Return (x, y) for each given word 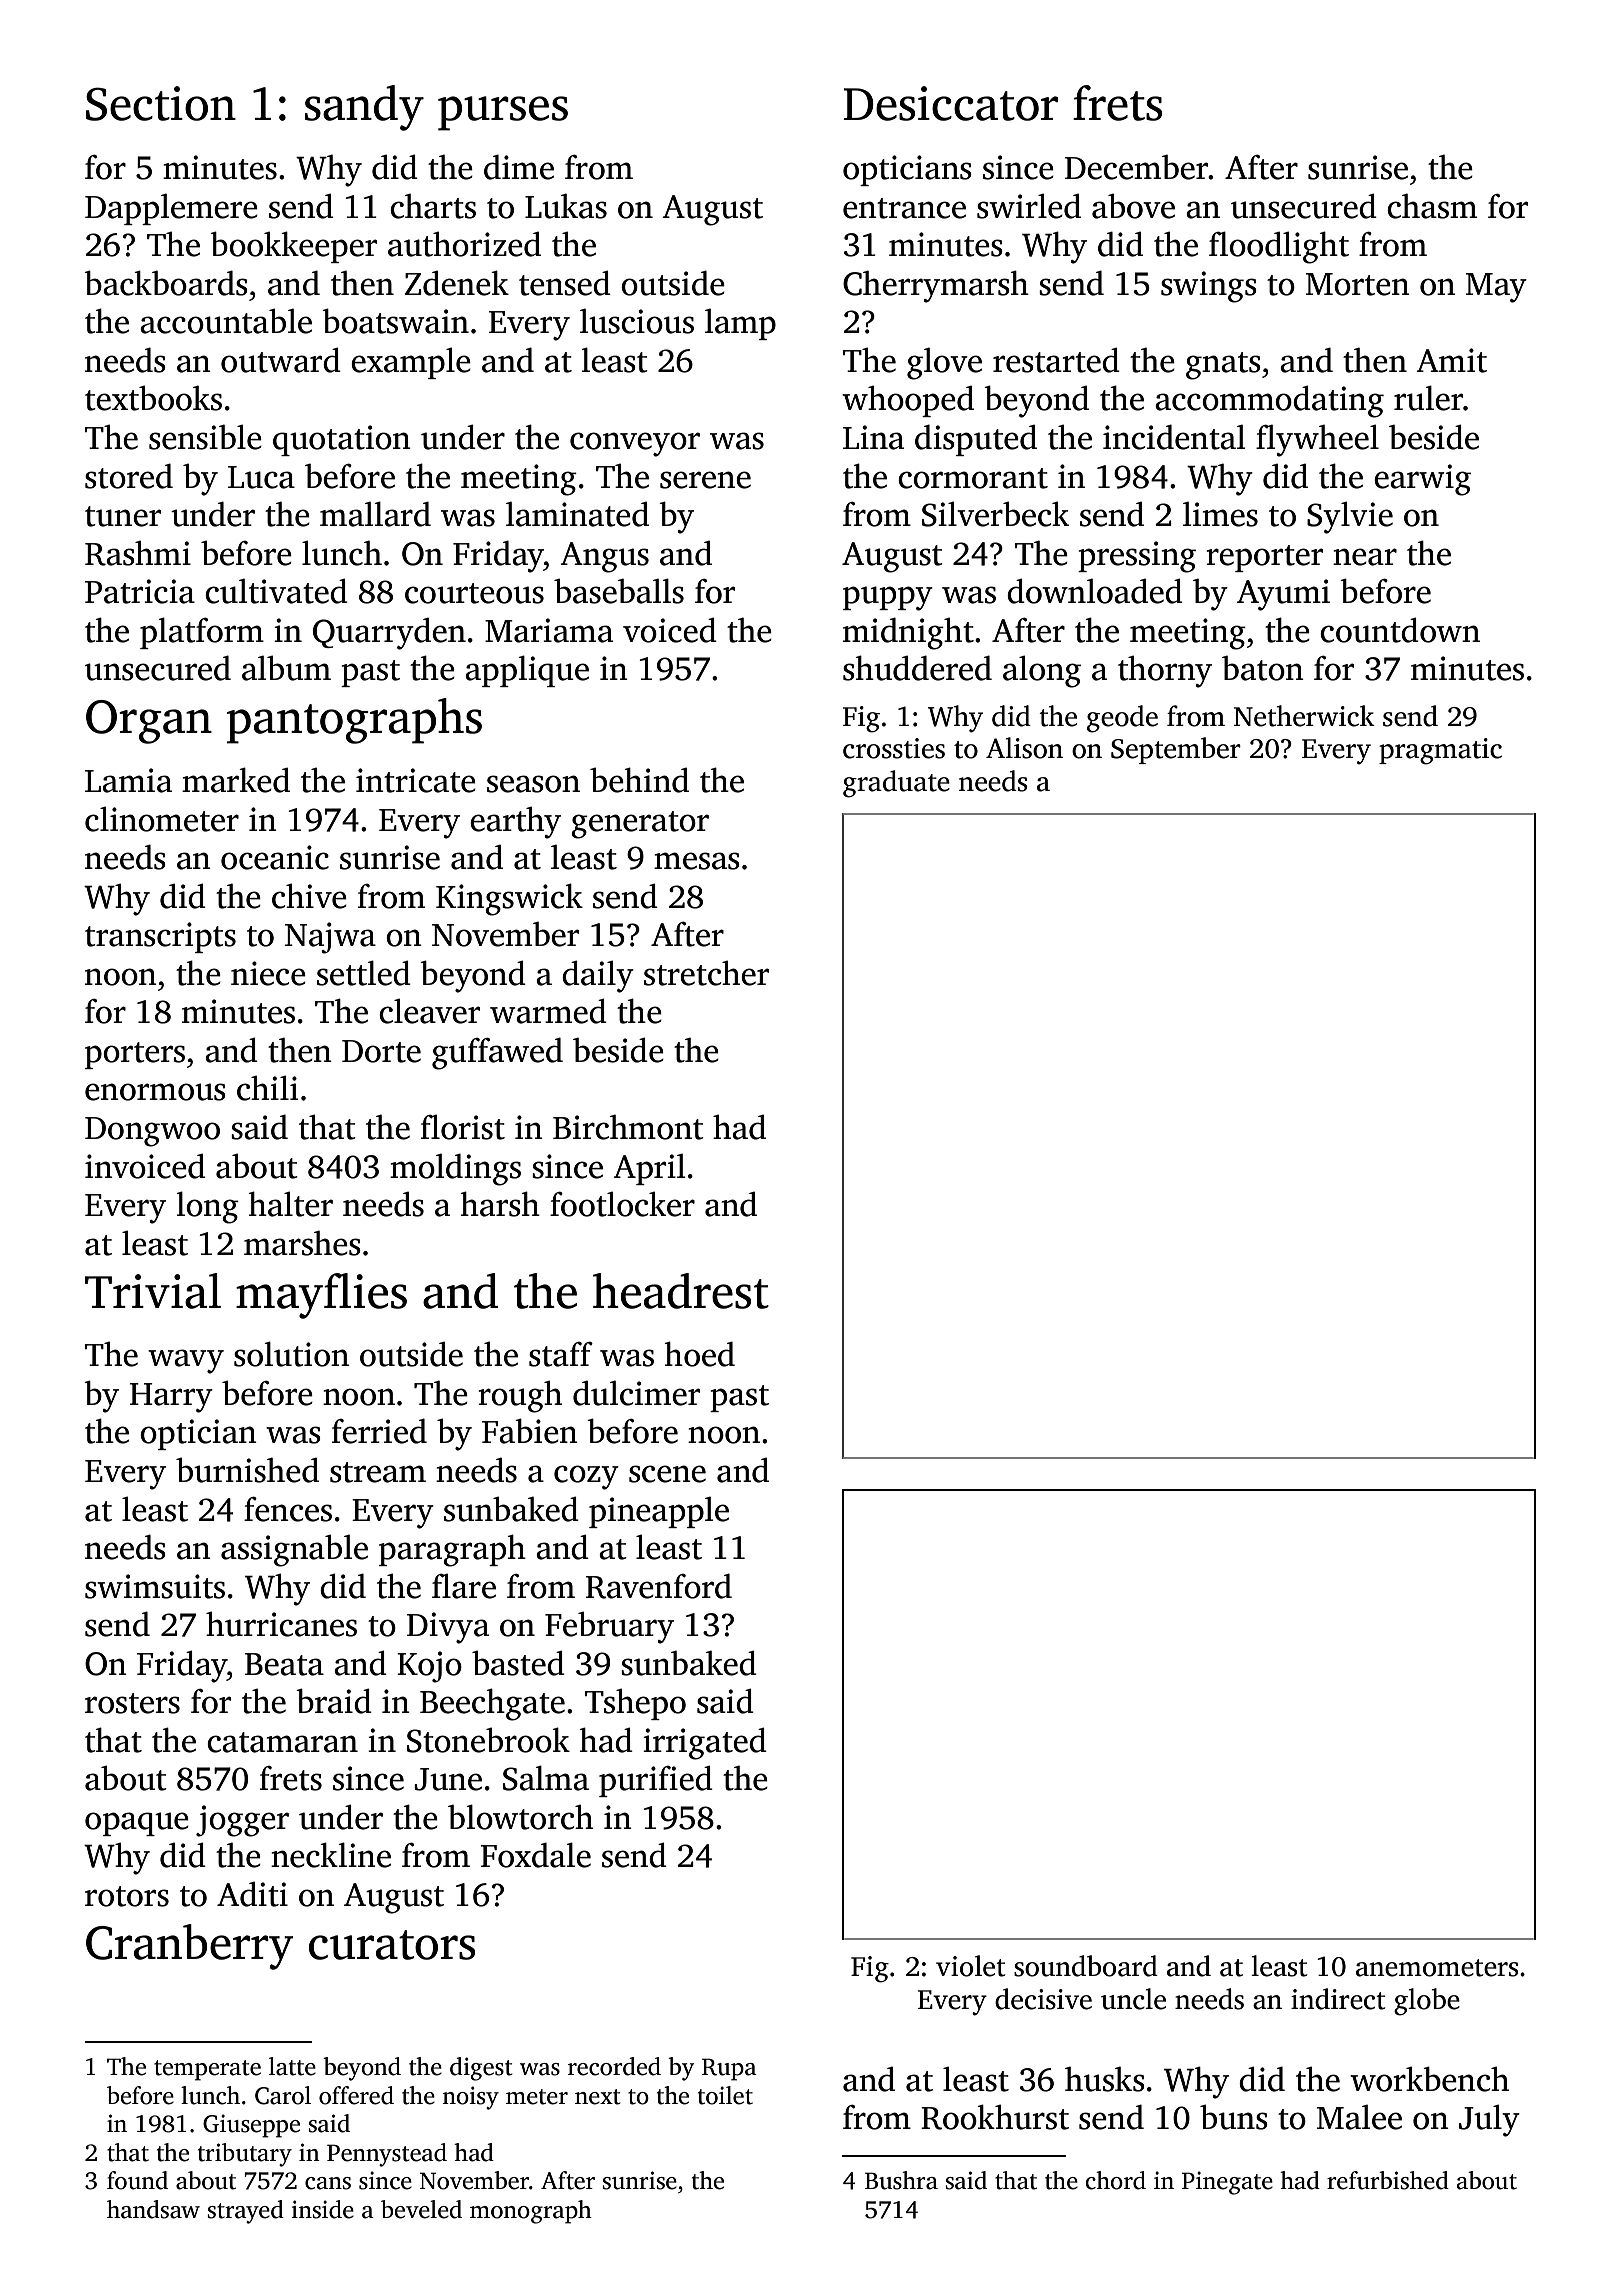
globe (1427, 2002)
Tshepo (635, 1704)
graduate (896, 784)
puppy (888, 598)
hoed (699, 1354)
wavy (186, 1361)
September (1176, 750)
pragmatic (1440, 751)
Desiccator (950, 103)
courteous (474, 593)
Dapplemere (171, 209)
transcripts (160, 937)
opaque (137, 1824)
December (1137, 167)
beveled (421, 2209)
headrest (681, 1291)
